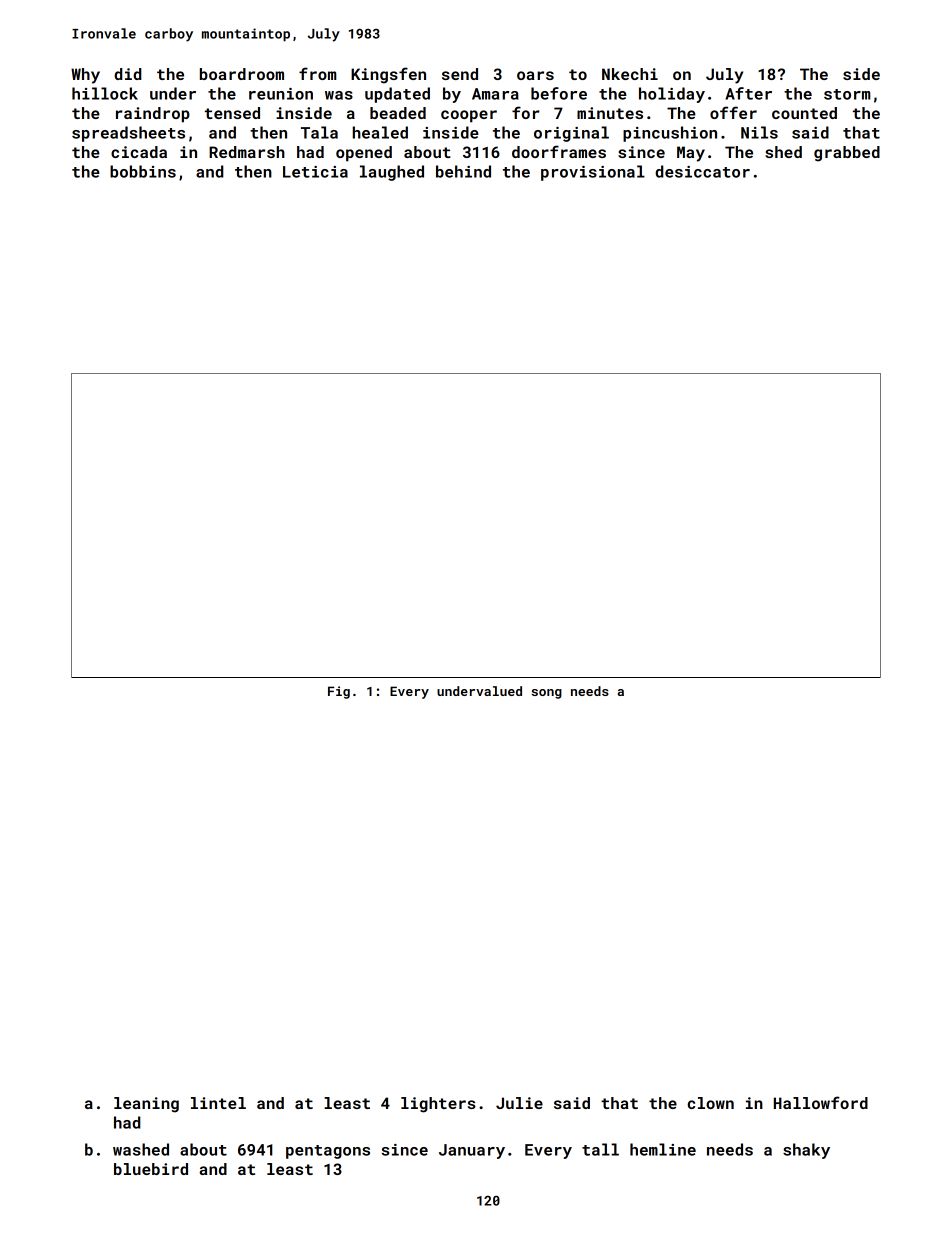 Image resolution: width=952 pixels, height=1233 pixels. I want to click on lighters, so click(438, 1105).
